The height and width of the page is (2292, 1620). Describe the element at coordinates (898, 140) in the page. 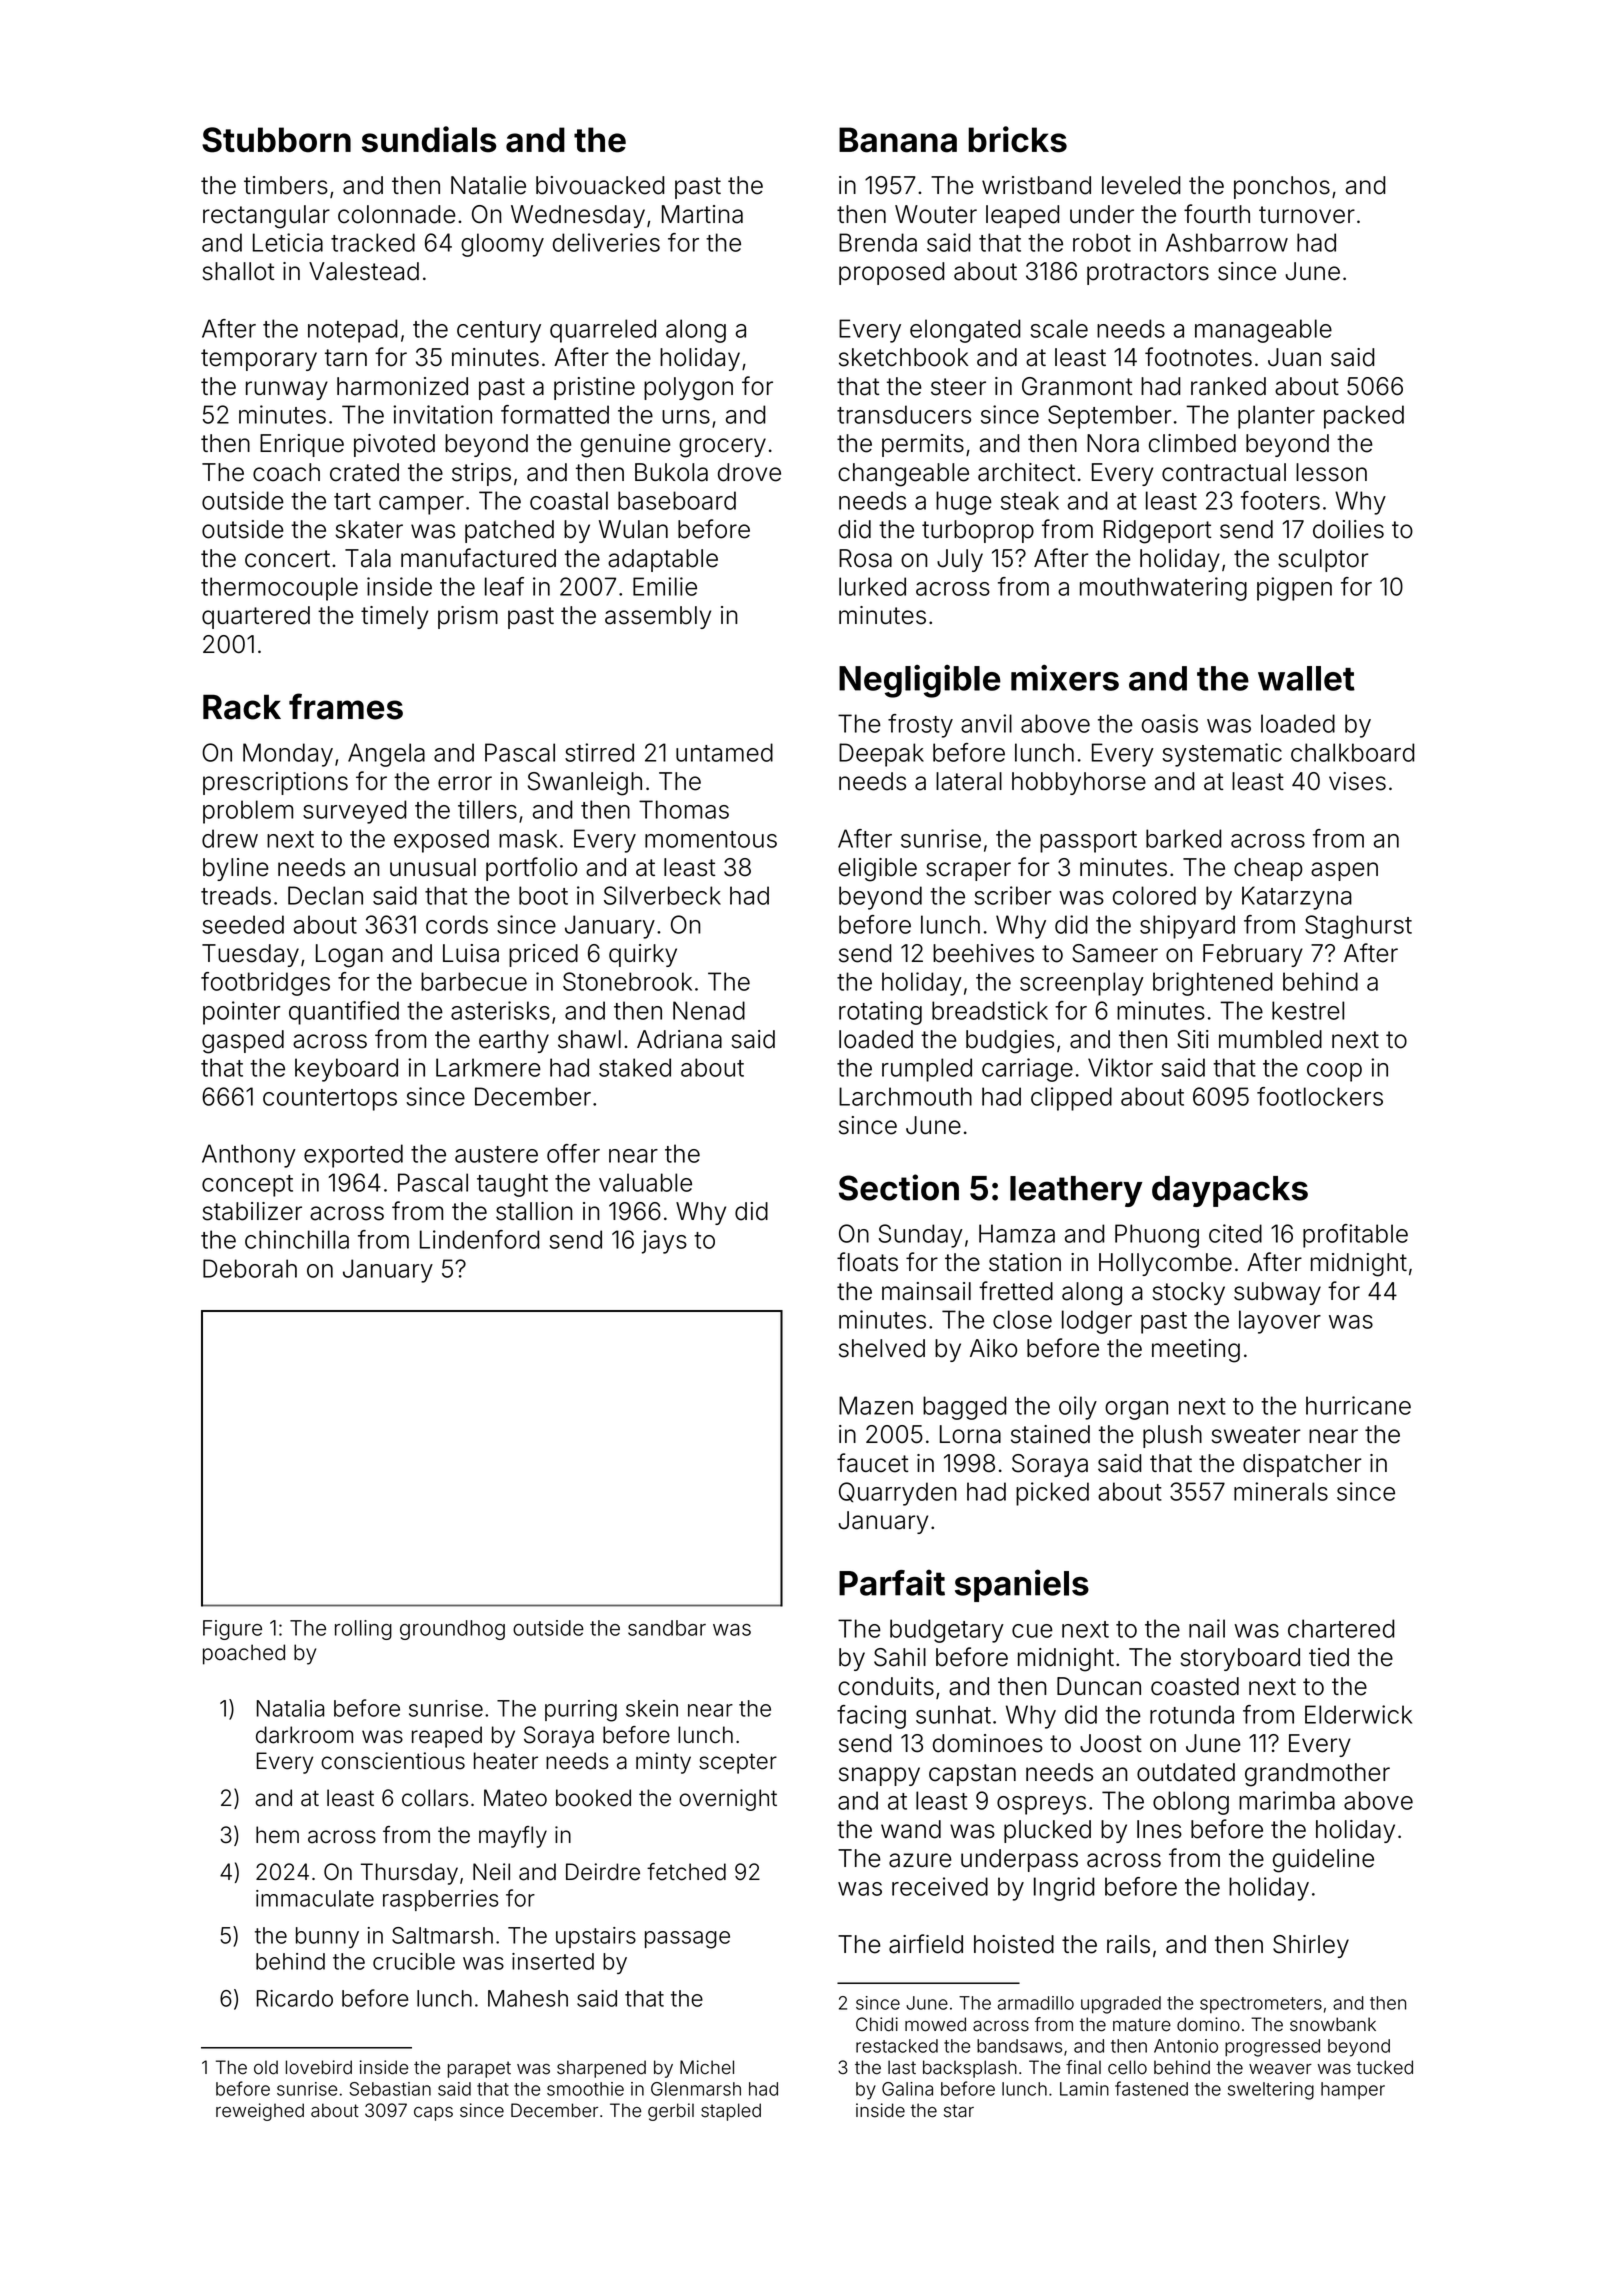

I see `Banana` at that location.
